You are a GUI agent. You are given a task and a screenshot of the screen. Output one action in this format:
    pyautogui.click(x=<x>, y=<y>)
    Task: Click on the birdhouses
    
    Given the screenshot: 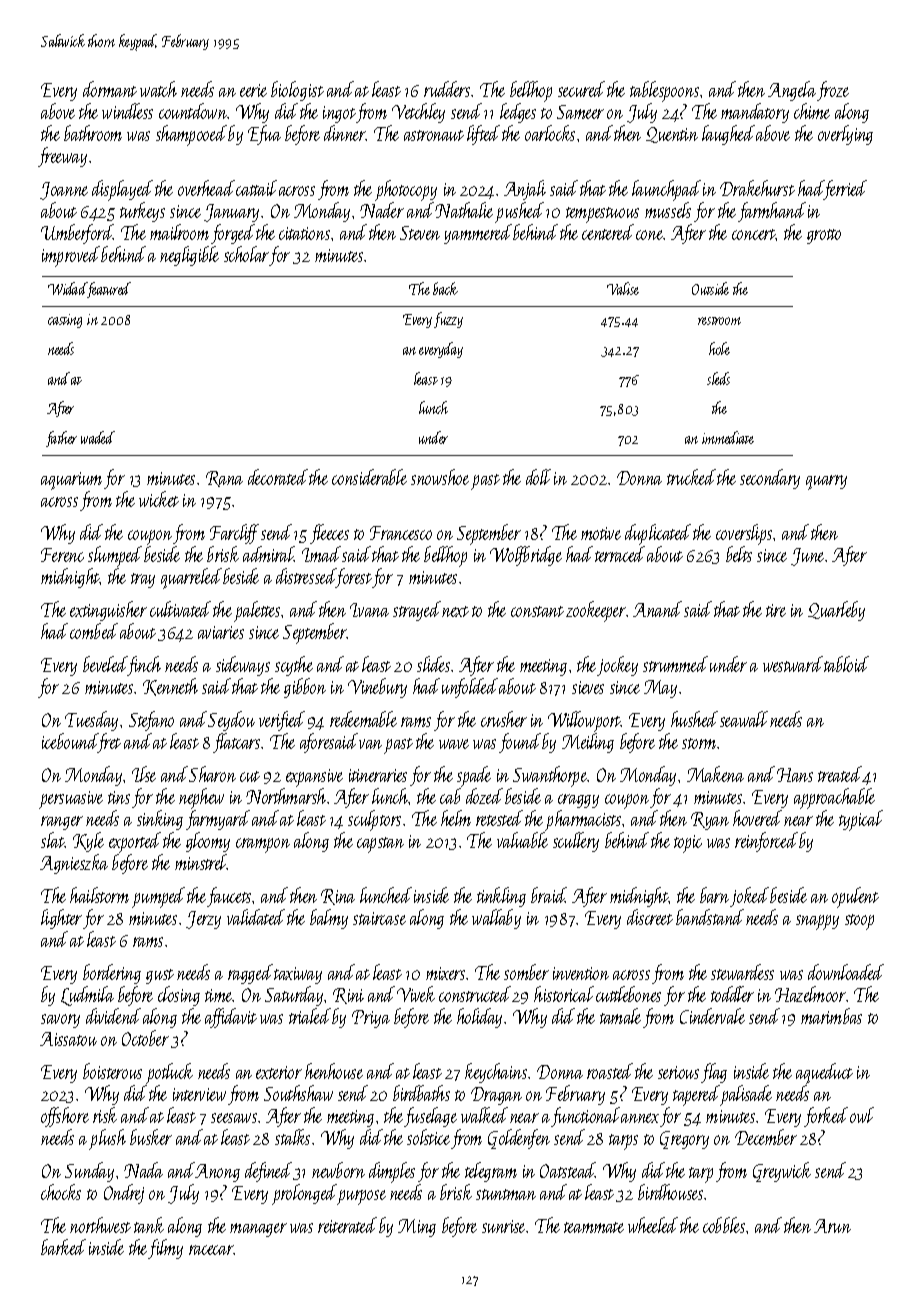 What is the action you would take?
    pyautogui.click(x=670, y=1192)
